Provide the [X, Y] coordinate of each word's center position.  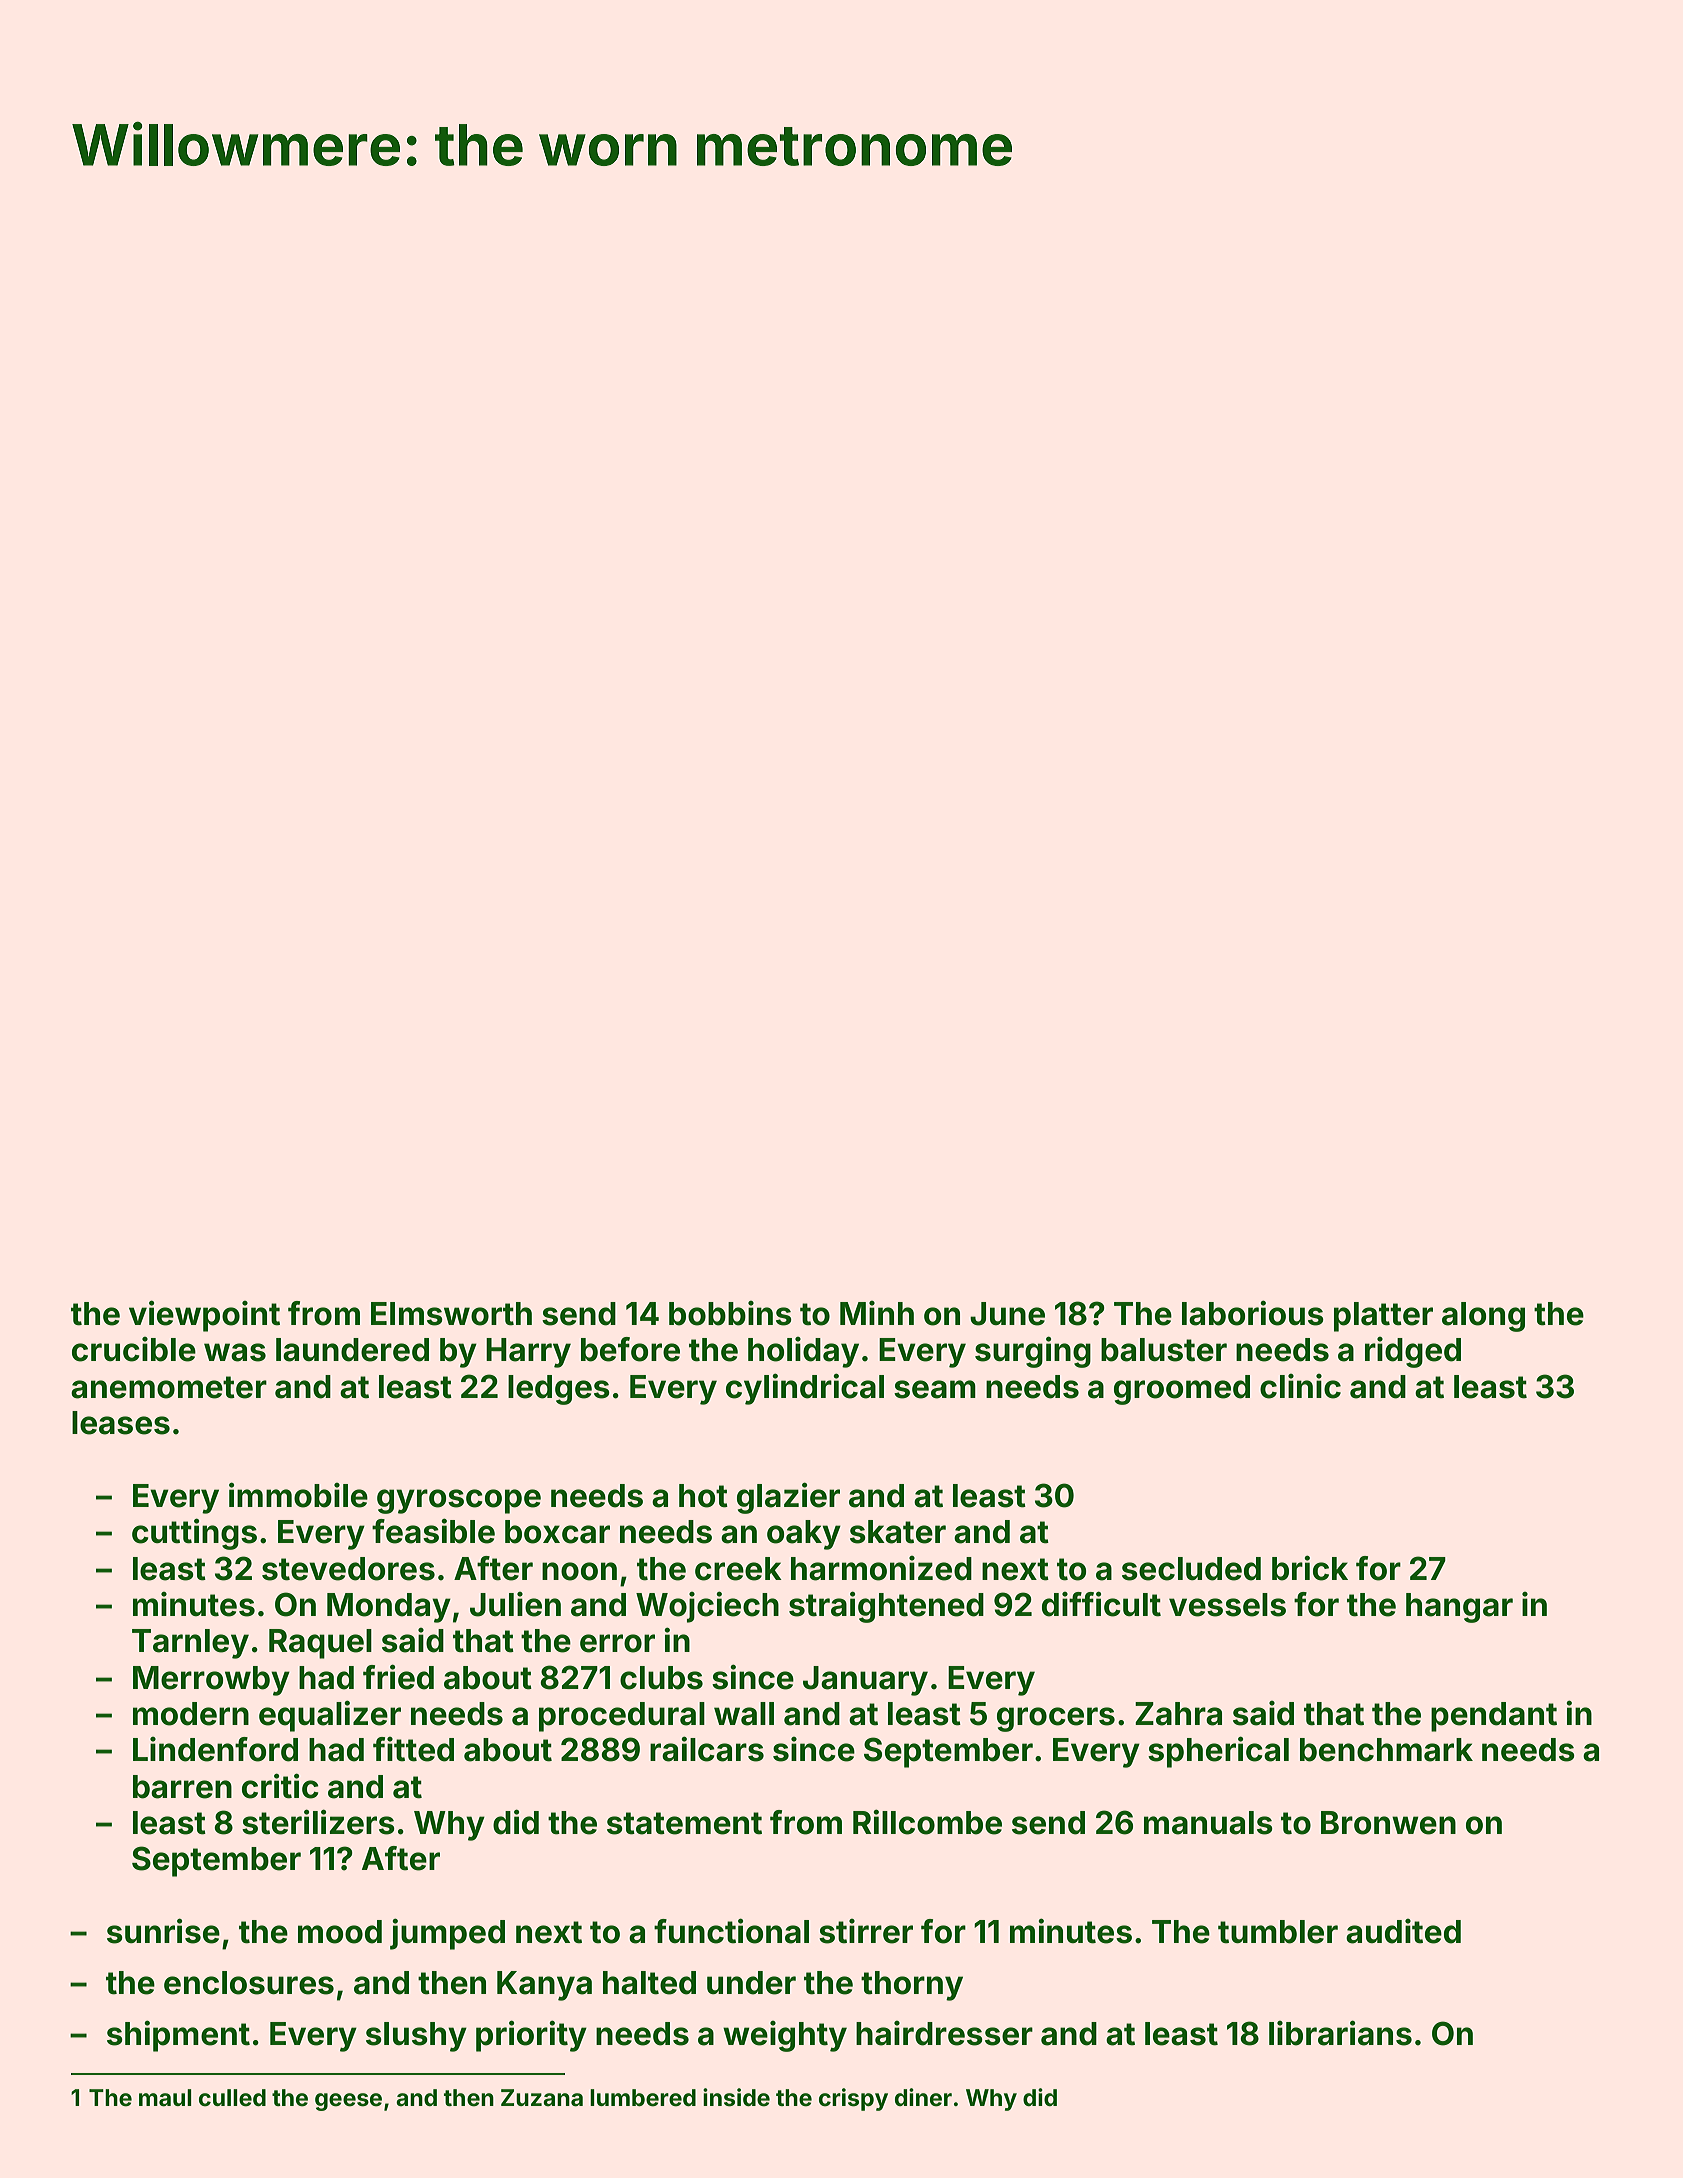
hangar [1459, 1608]
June [1007, 1314]
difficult [1101, 1604]
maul [165, 2098]
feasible [433, 1531]
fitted [413, 1749]
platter [1383, 1317]
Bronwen [1388, 1823]
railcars [707, 1749]
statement [684, 1823]
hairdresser [944, 2033]
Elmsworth [451, 1314]
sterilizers [318, 1822]
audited [1403, 1931]
